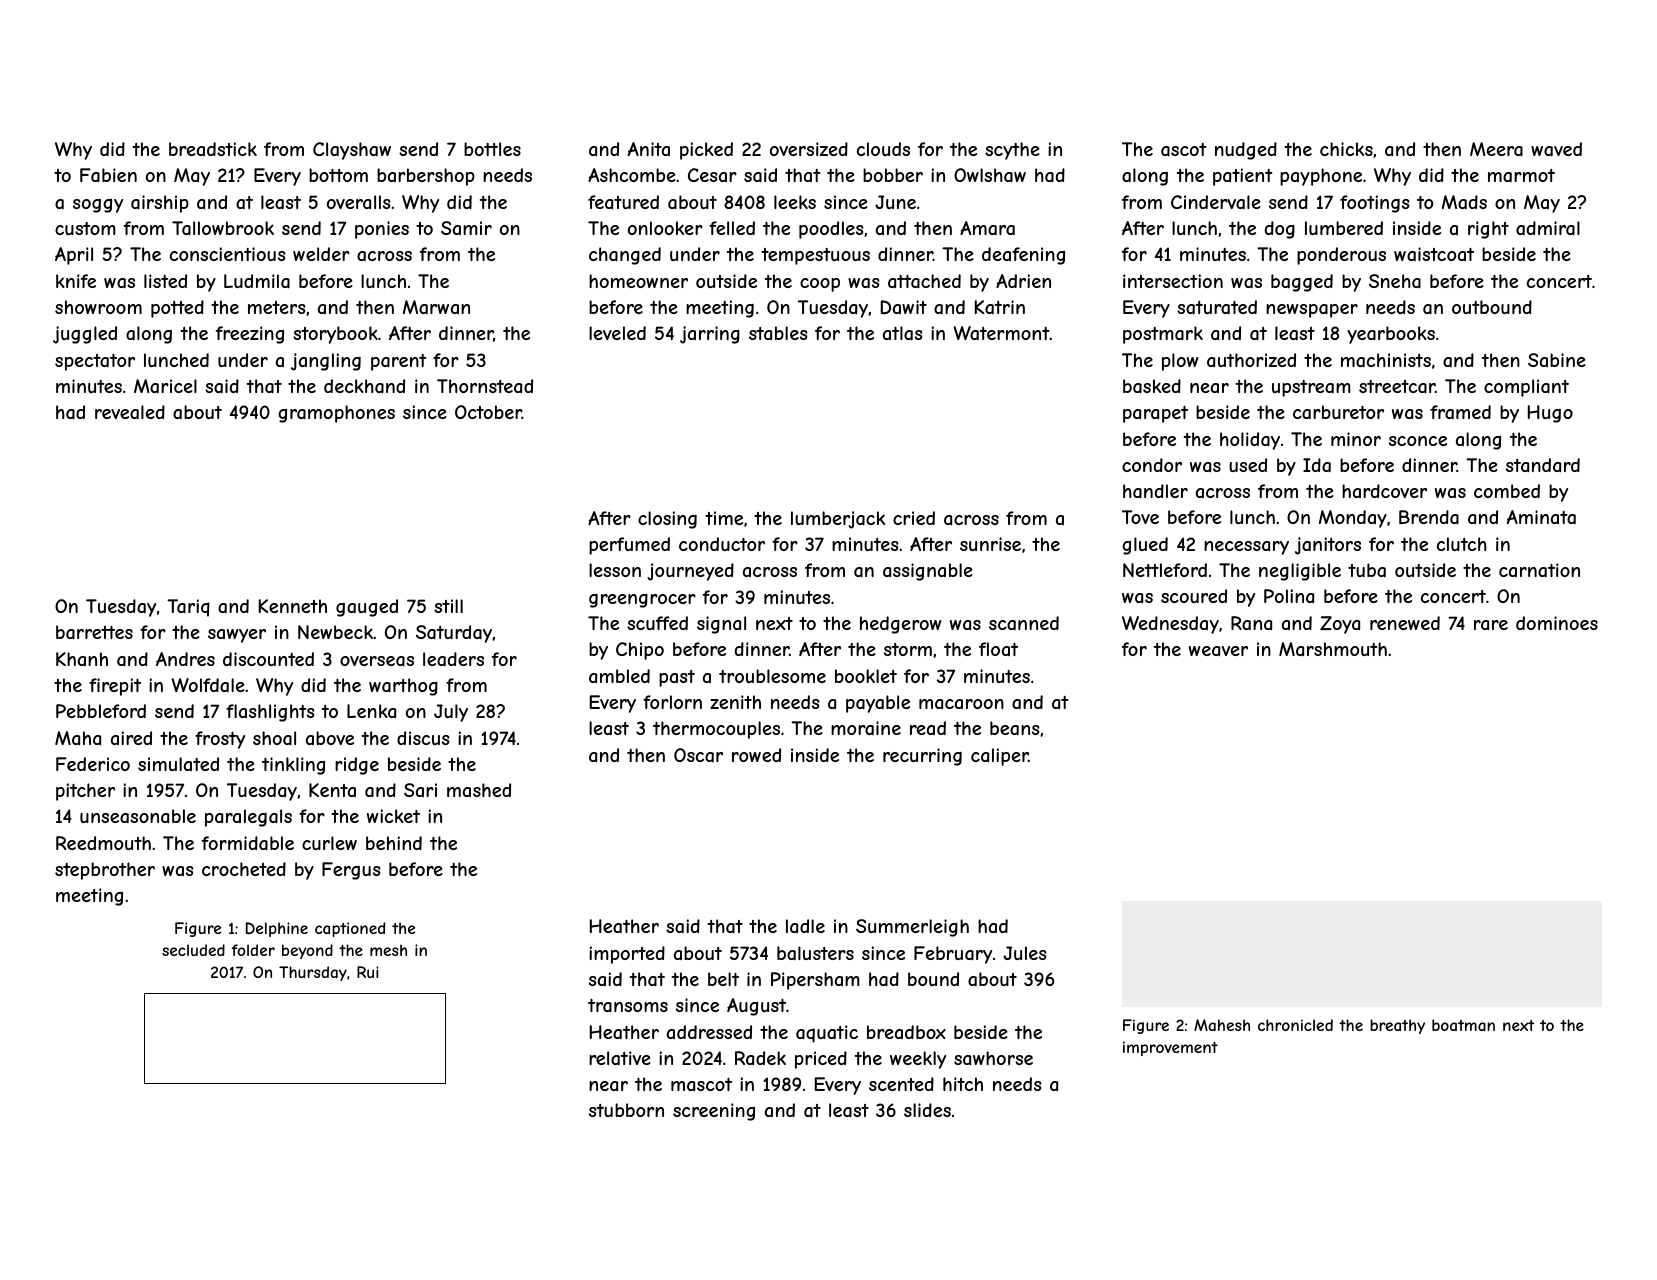 This document has height=1280, width=1657. Describe the element at coordinates (1023, 281) in the document. I see `Adrien` at that location.
